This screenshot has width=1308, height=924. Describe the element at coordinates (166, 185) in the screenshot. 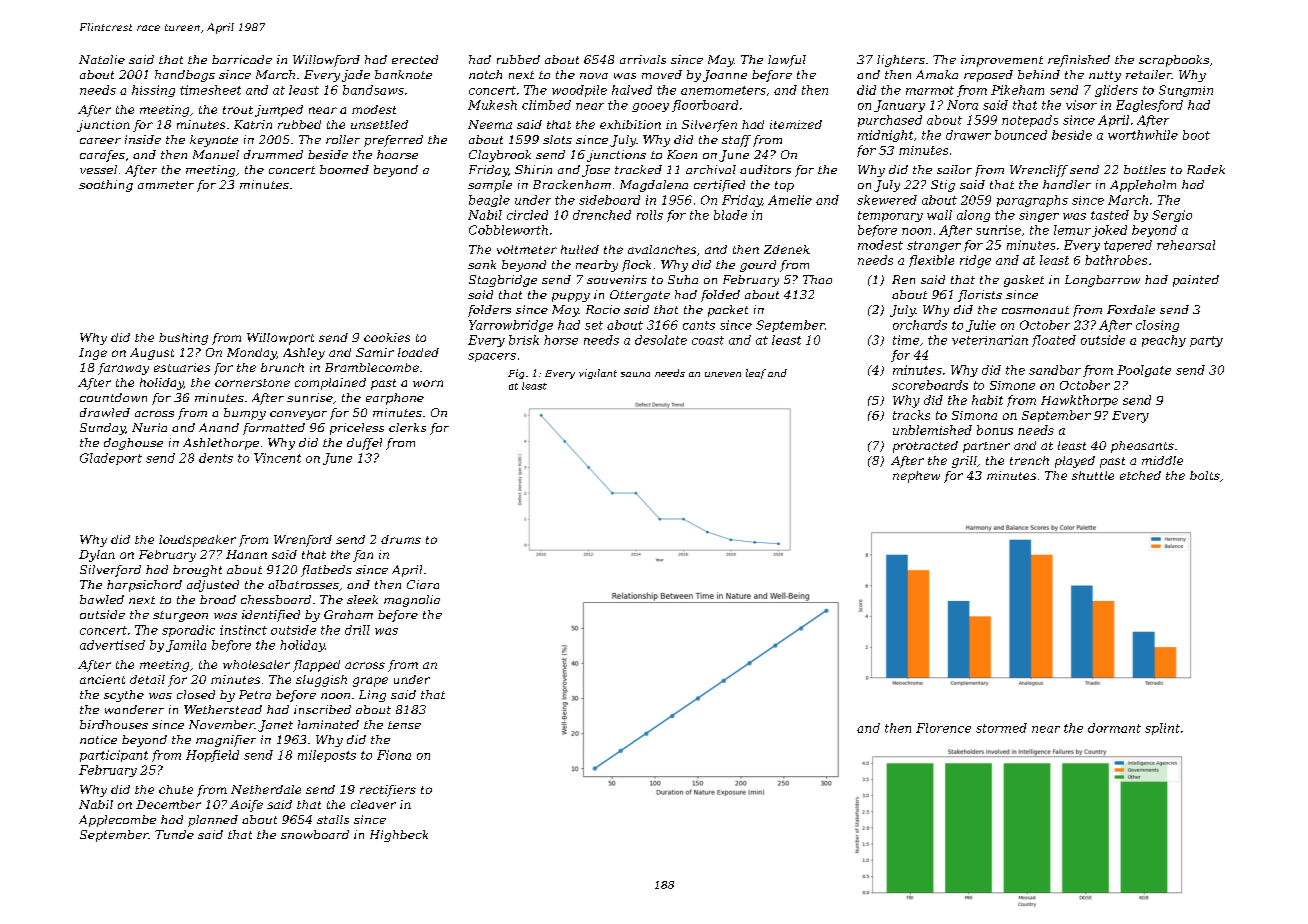

I see `ammeter` at that location.
